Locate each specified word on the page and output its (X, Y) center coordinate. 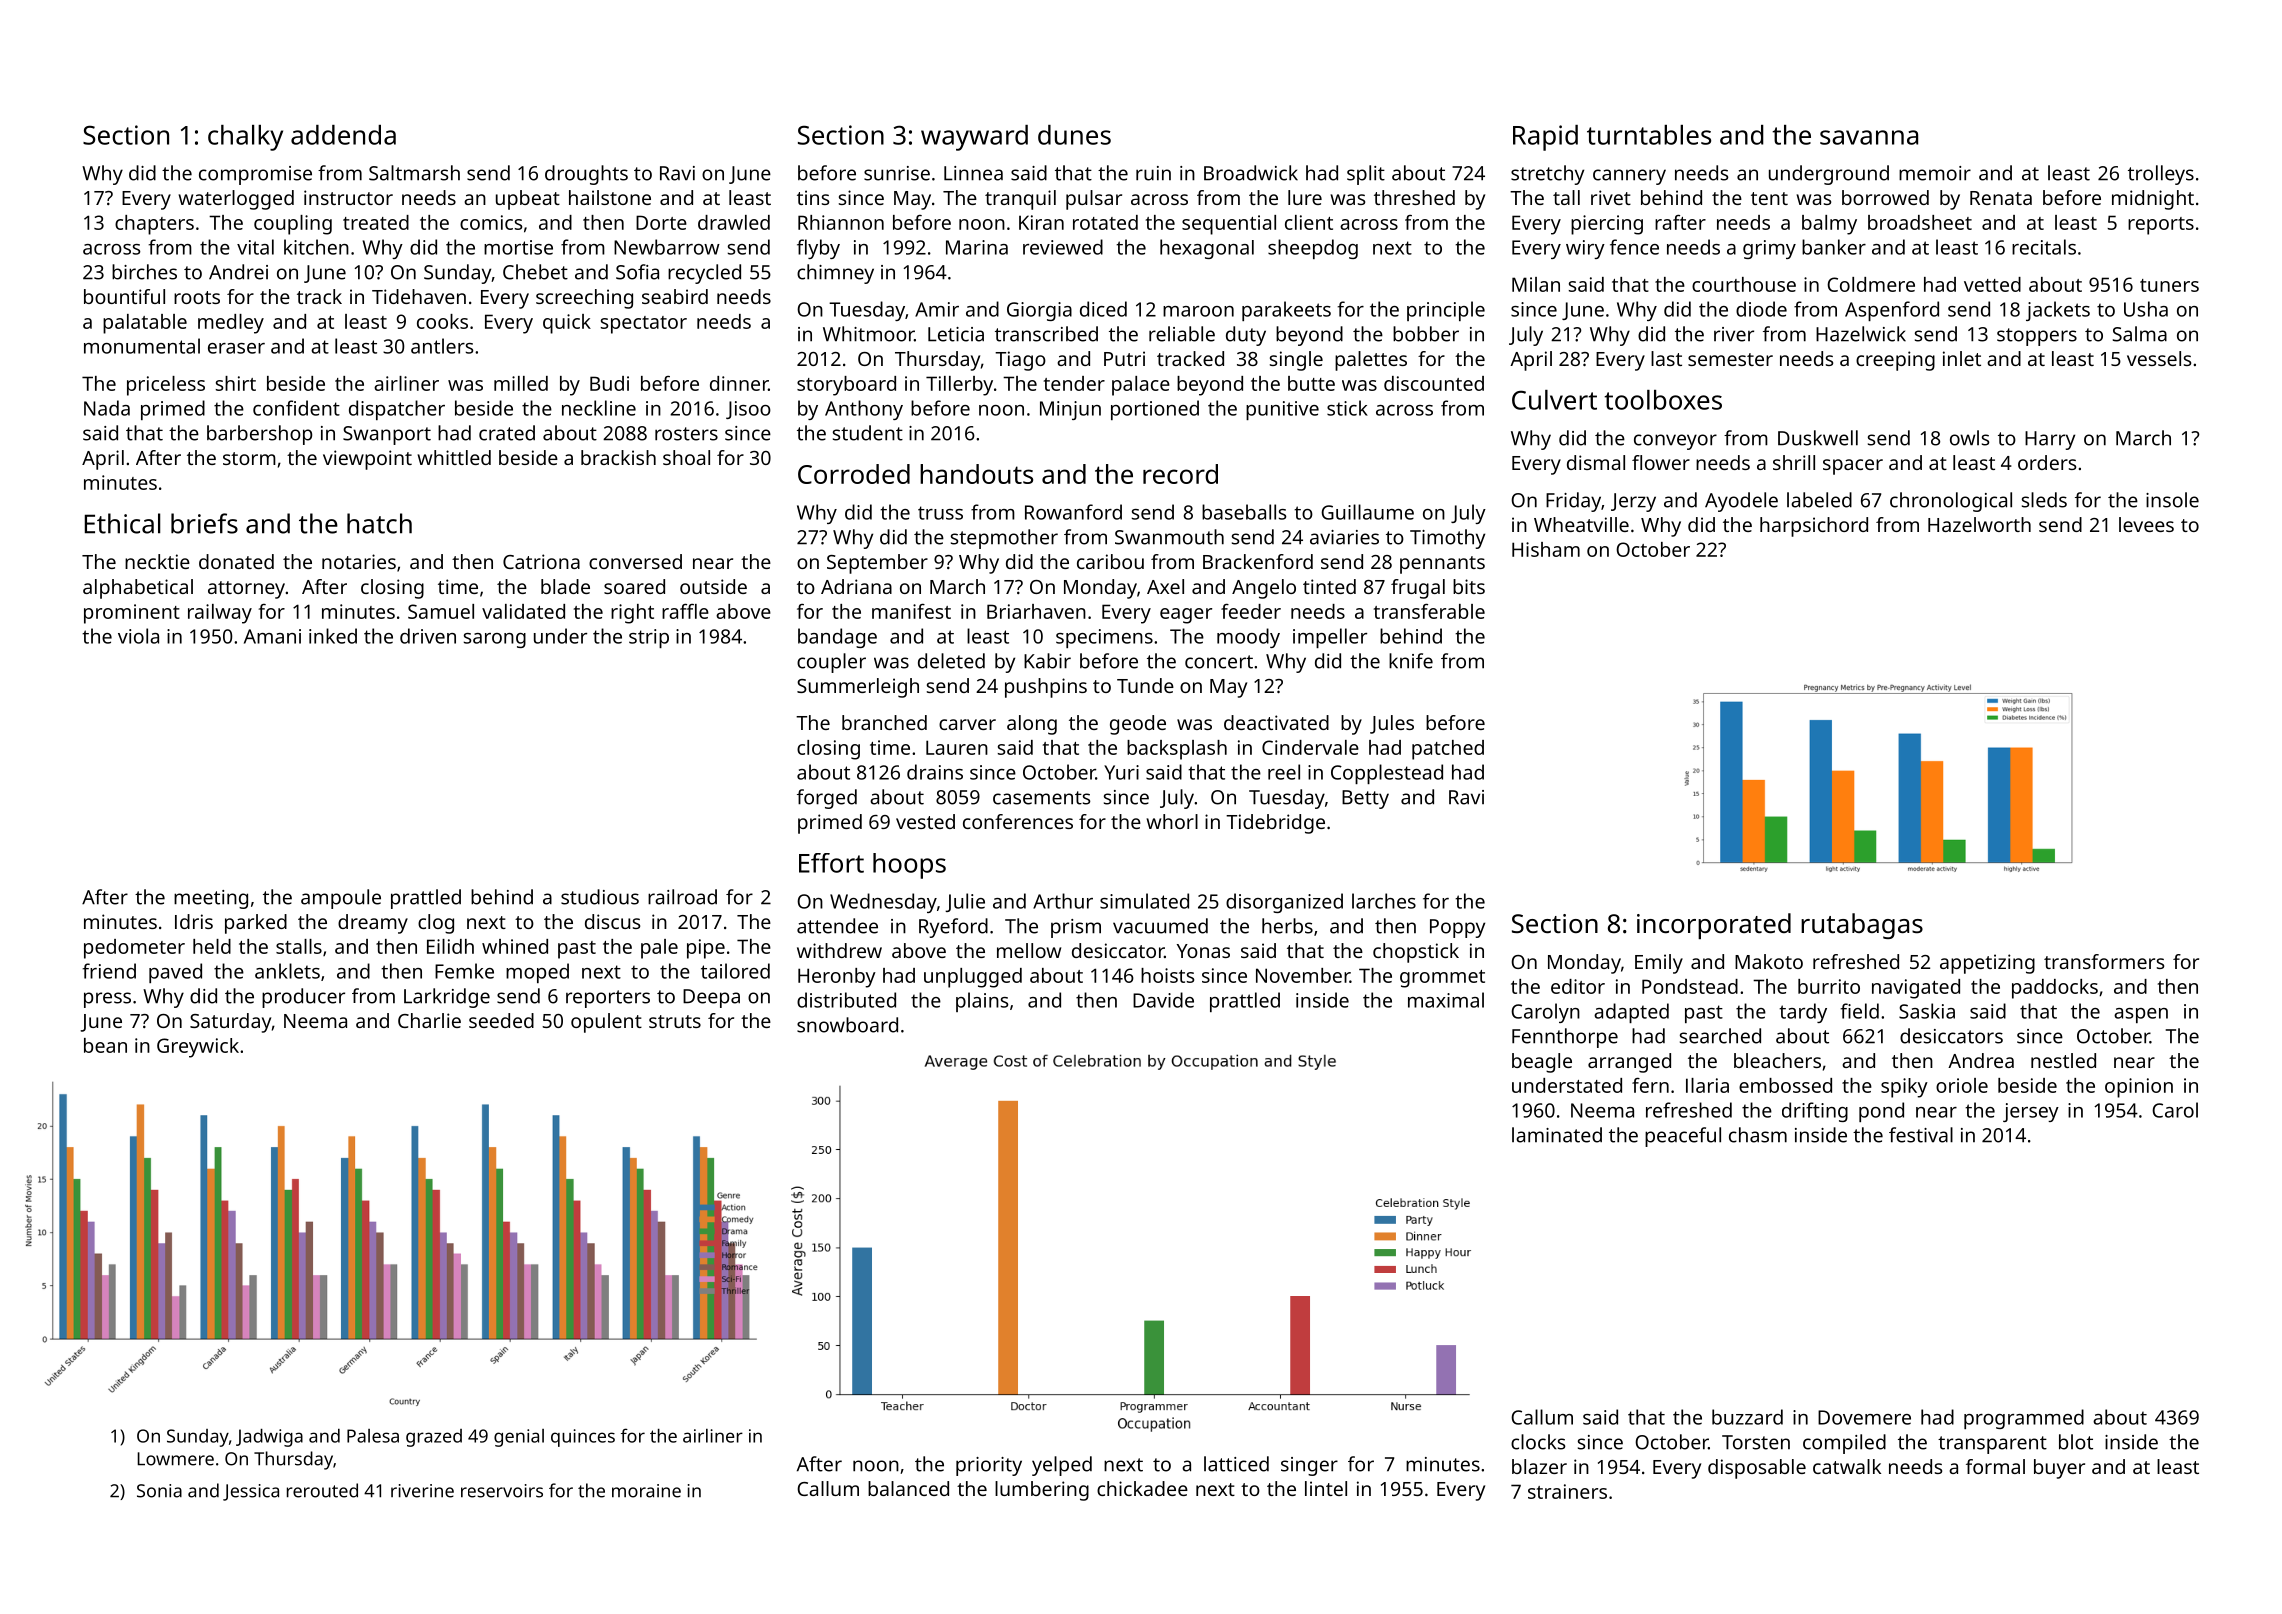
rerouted (322, 1490)
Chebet (535, 272)
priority (989, 1466)
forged (827, 799)
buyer (2059, 1469)
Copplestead (1387, 774)
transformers (2104, 961)
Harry (2050, 440)
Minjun (1070, 410)
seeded (501, 1020)
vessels (2159, 358)
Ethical (122, 523)
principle (1446, 311)
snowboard (847, 1025)
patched (1448, 750)
